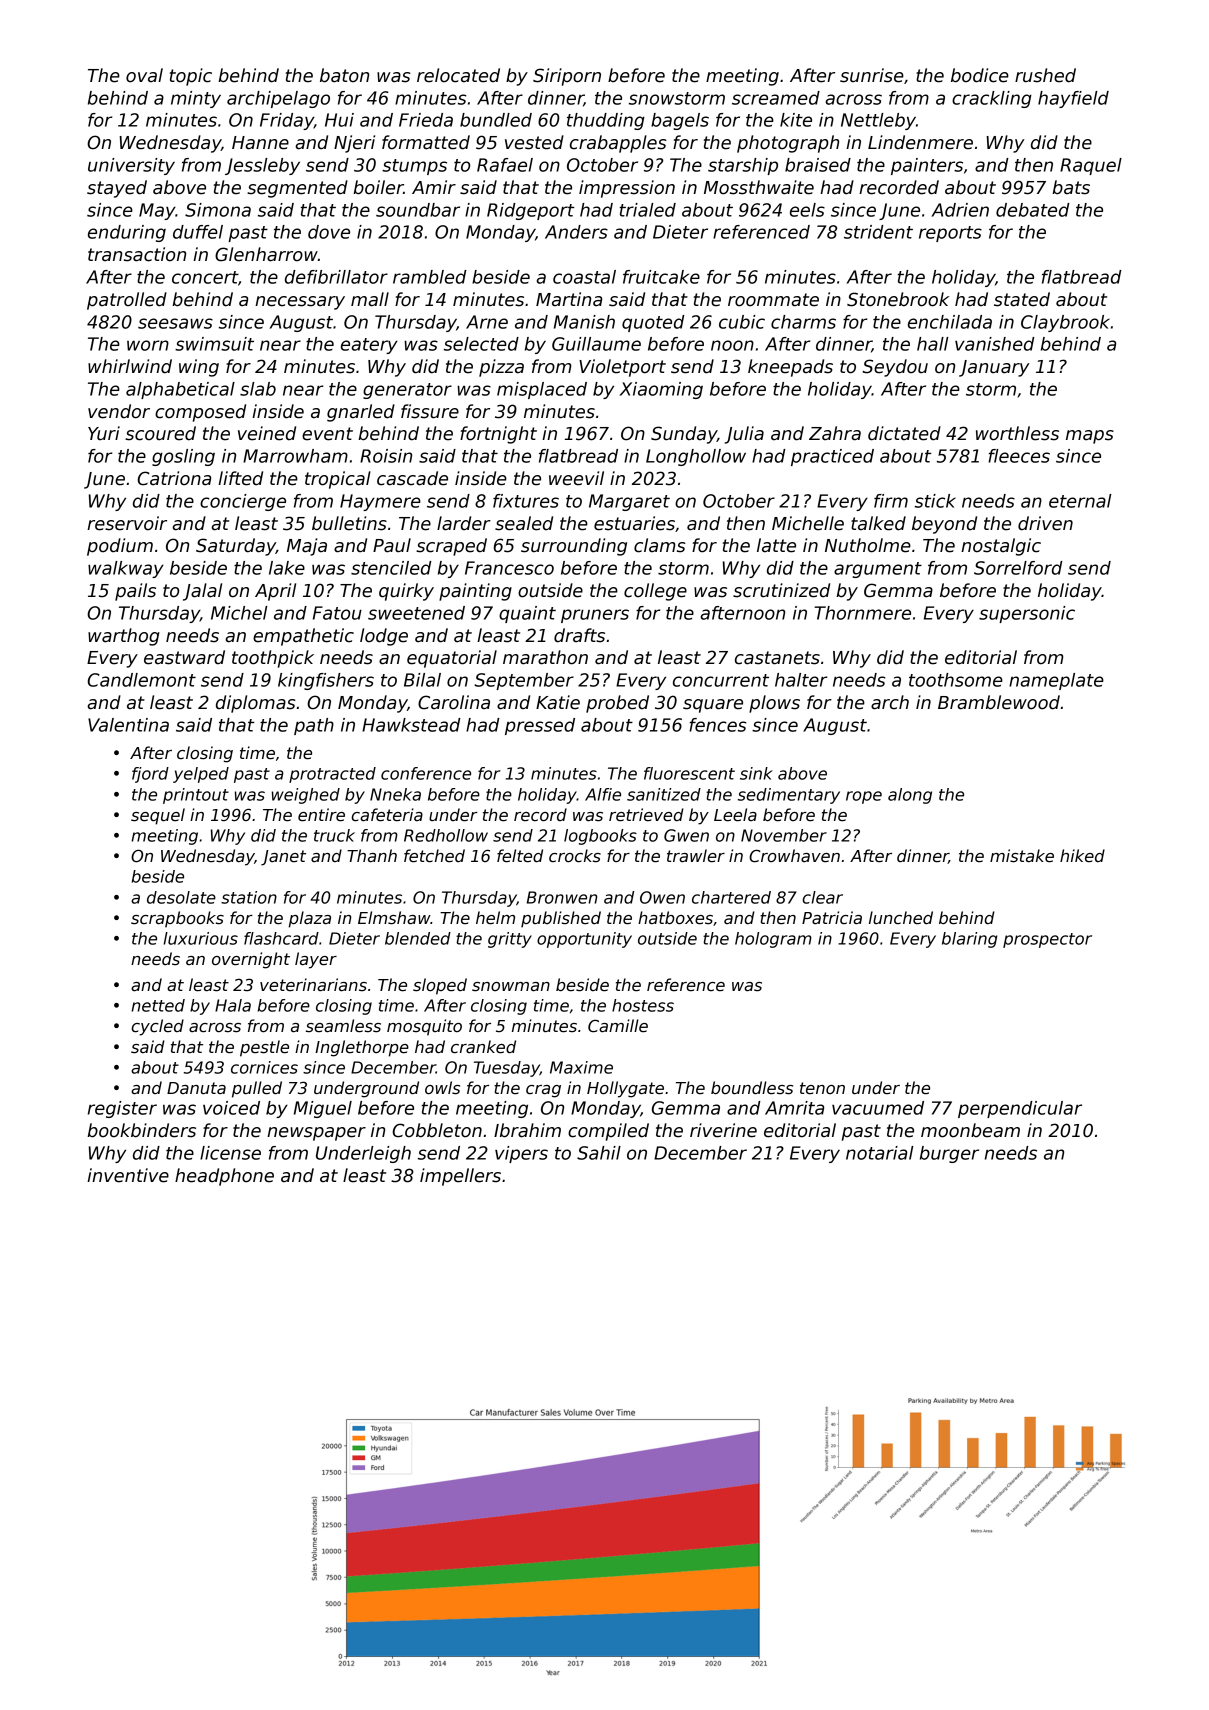 This screenshot has height=1710, width=1209. What do you see at coordinates (191, 77) in the screenshot?
I see `topic` at bounding box center [191, 77].
